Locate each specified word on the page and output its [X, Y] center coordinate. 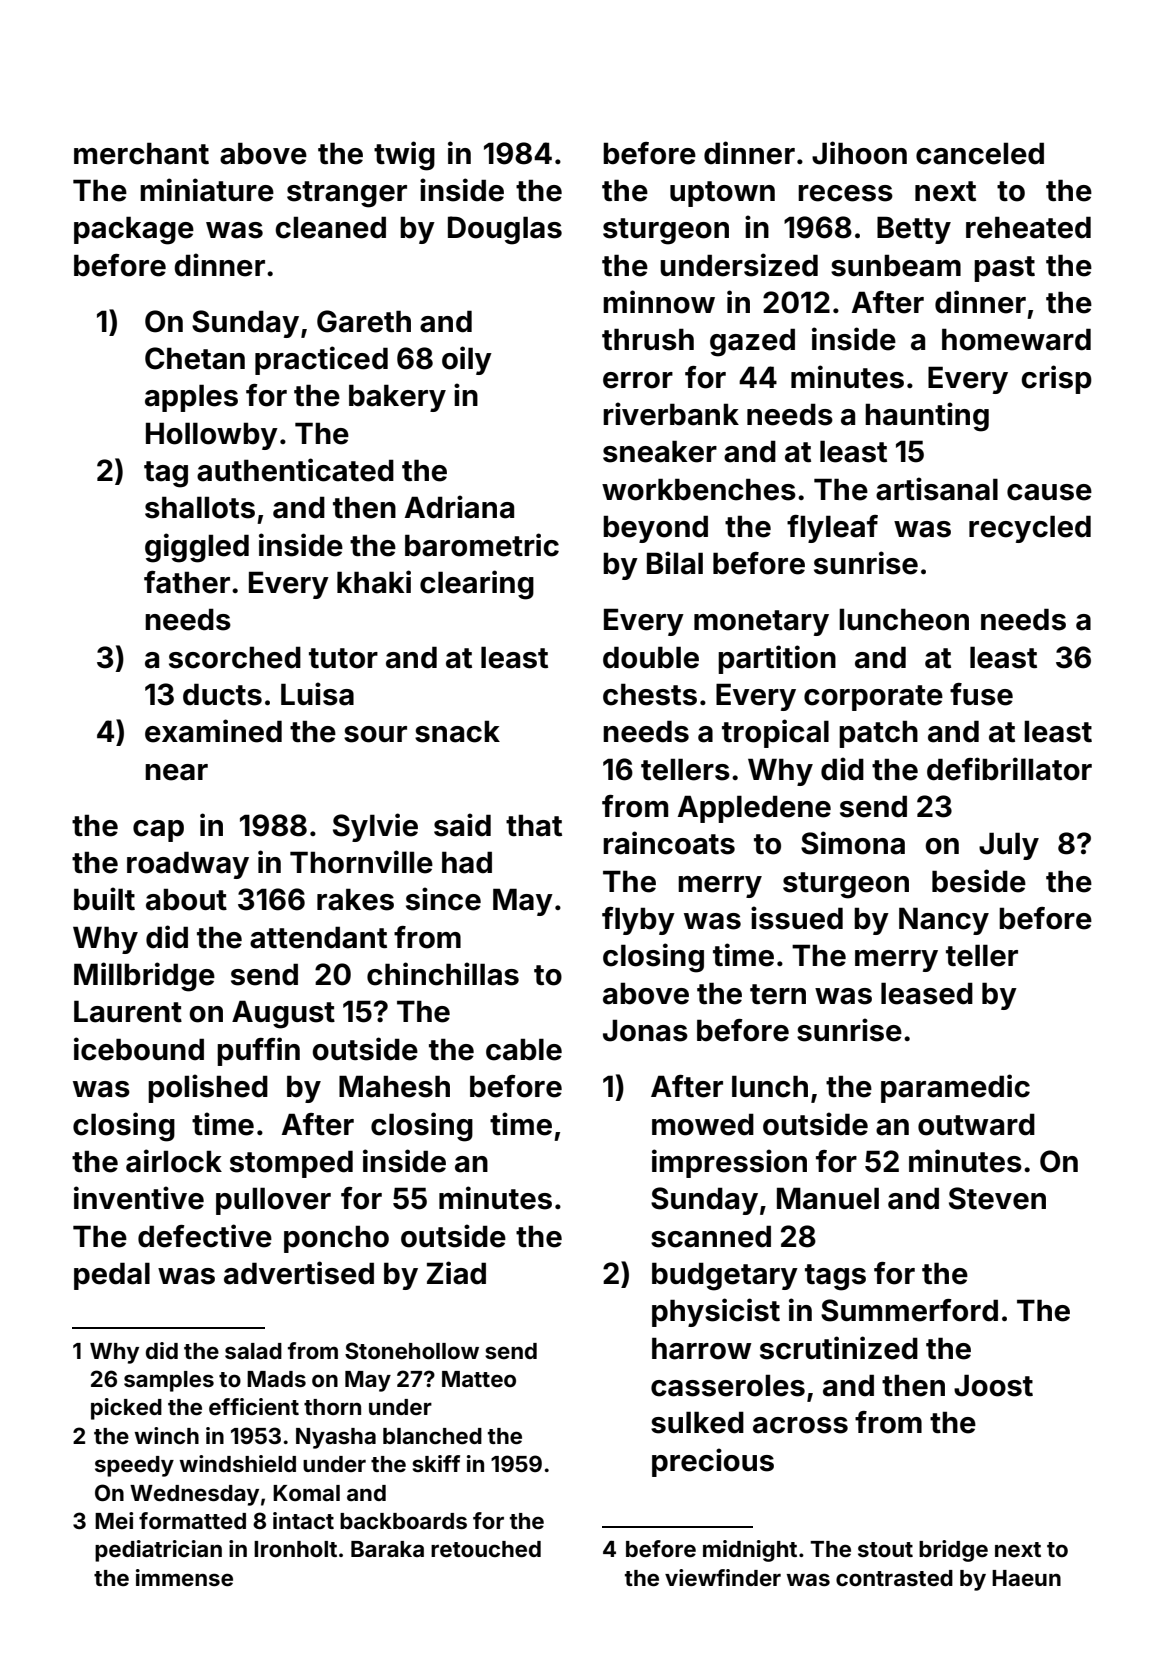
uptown [722, 194]
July [1009, 846]
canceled [980, 153]
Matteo [479, 1379]
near [176, 772]
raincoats [669, 843]
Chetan [195, 358]
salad [253, 1351]
